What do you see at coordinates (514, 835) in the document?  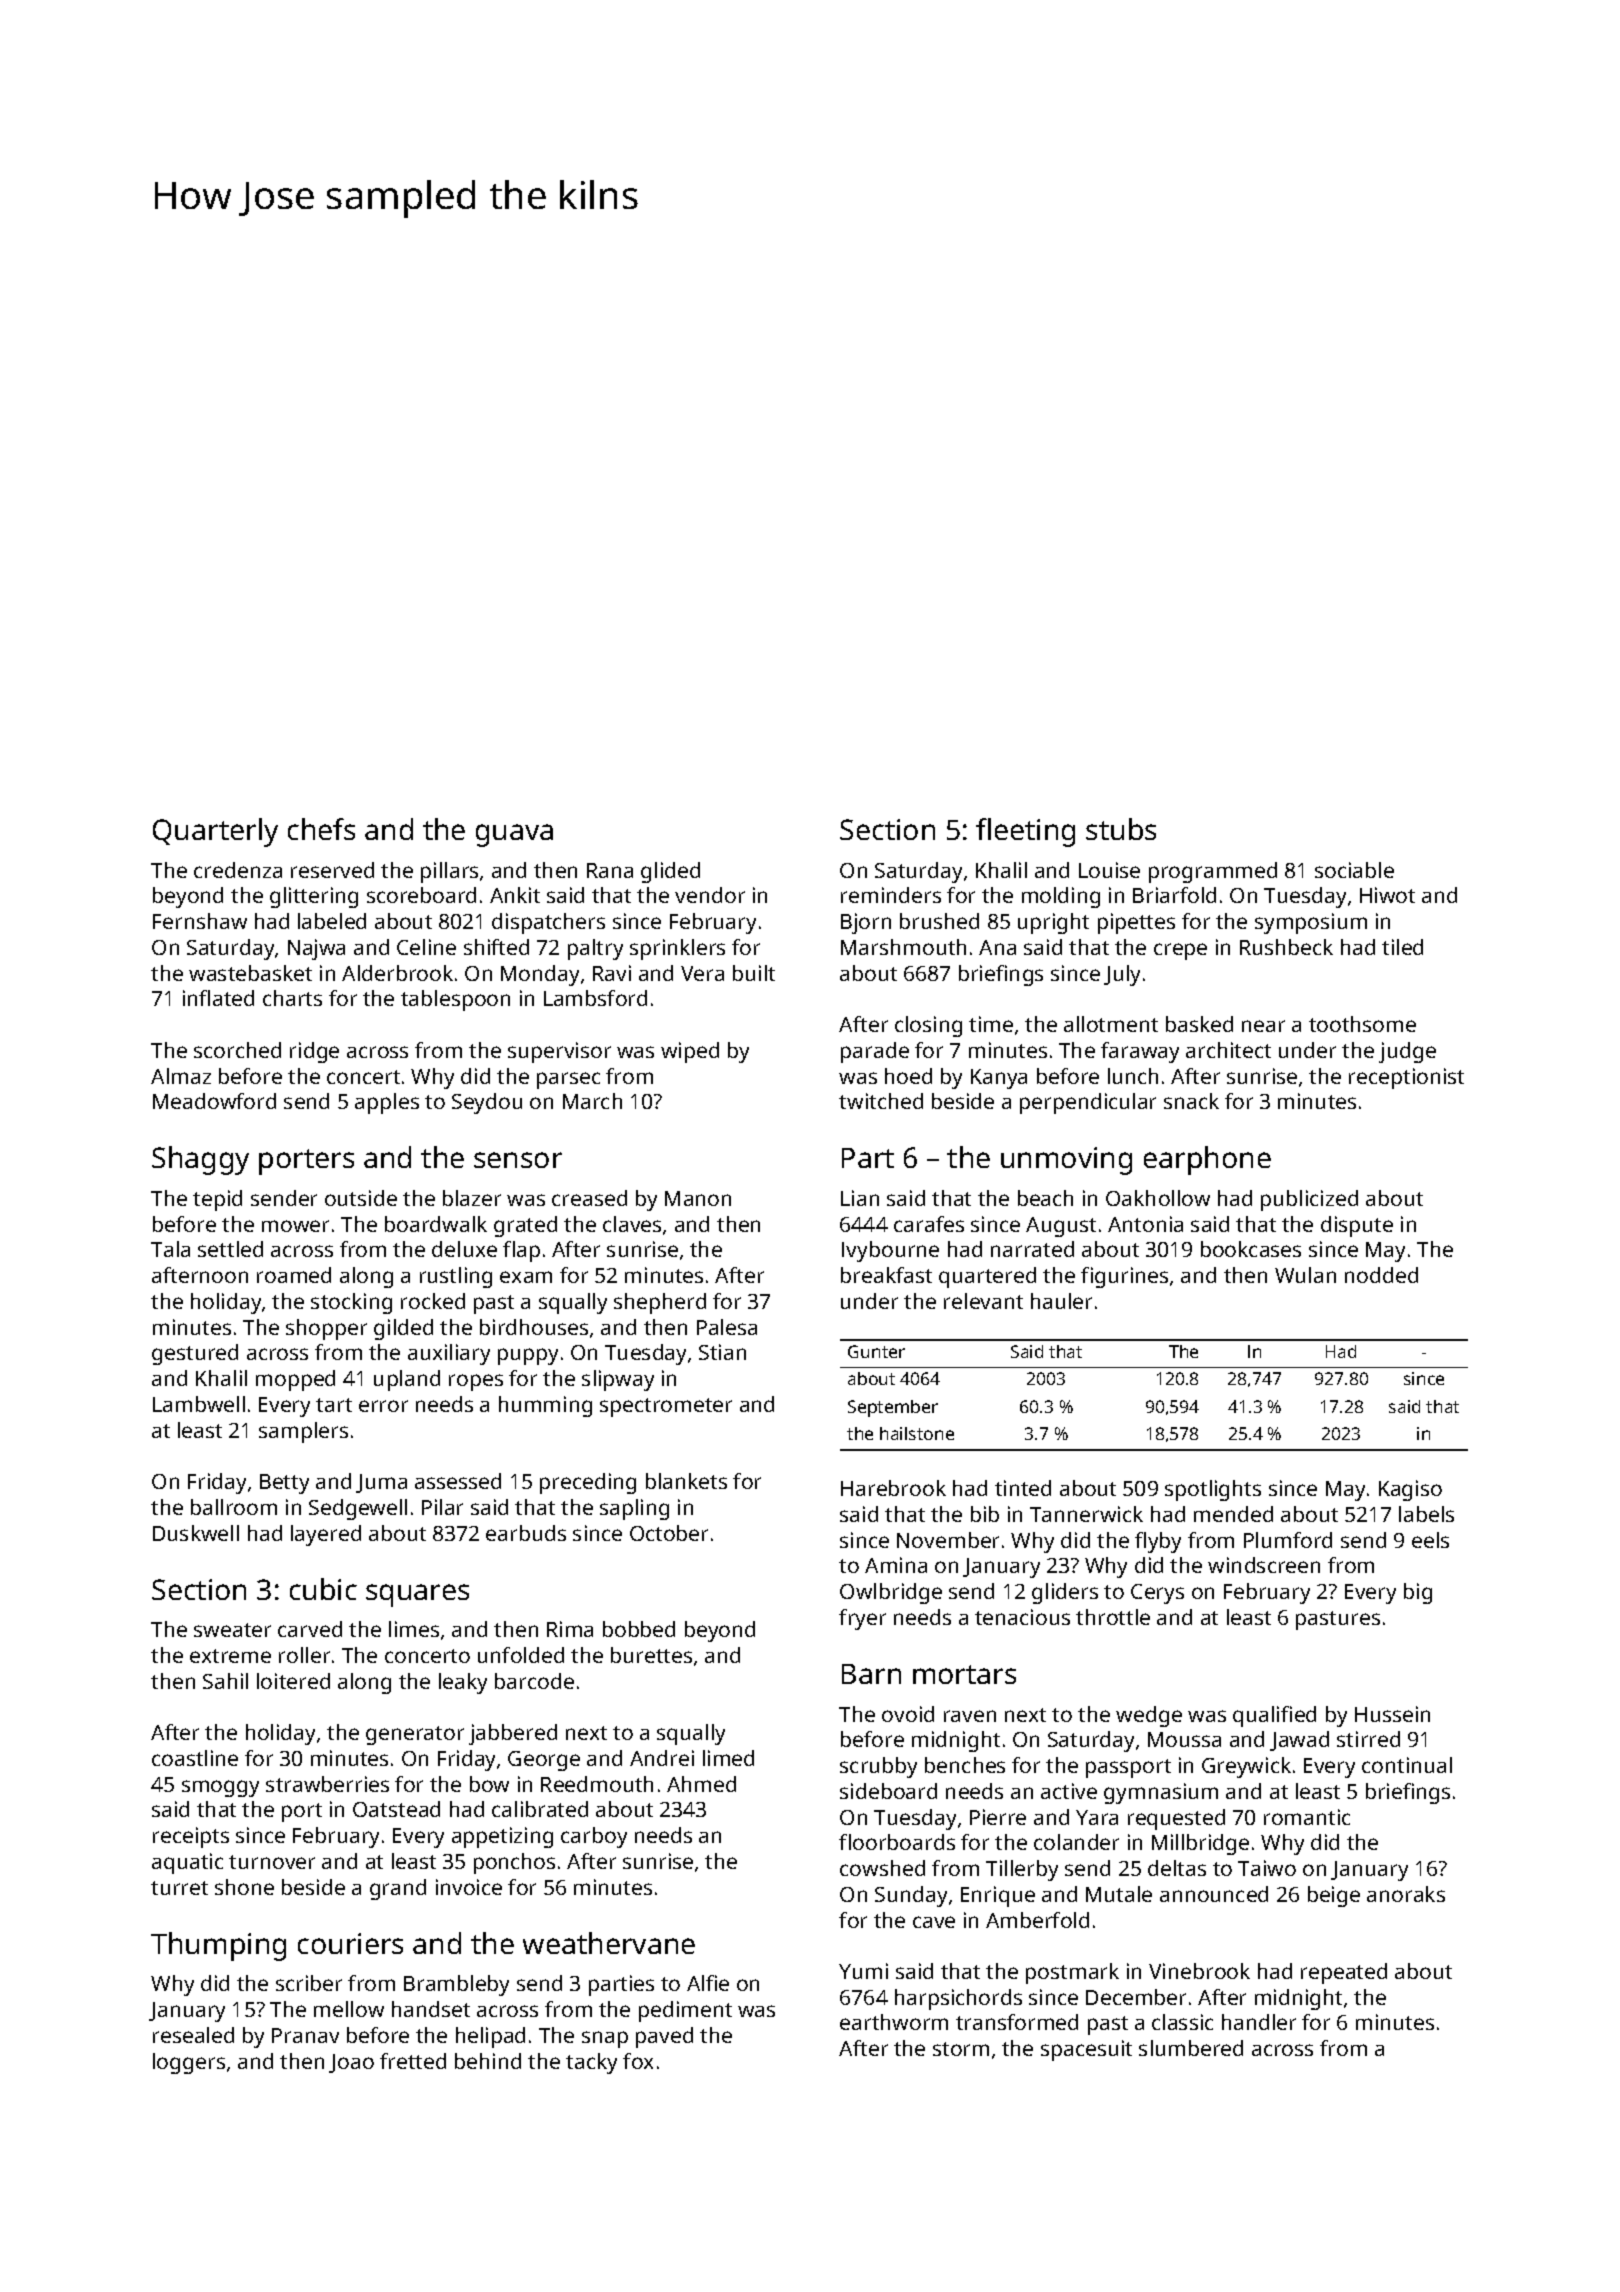 I see `guava` at bounding box center [514, 835].
